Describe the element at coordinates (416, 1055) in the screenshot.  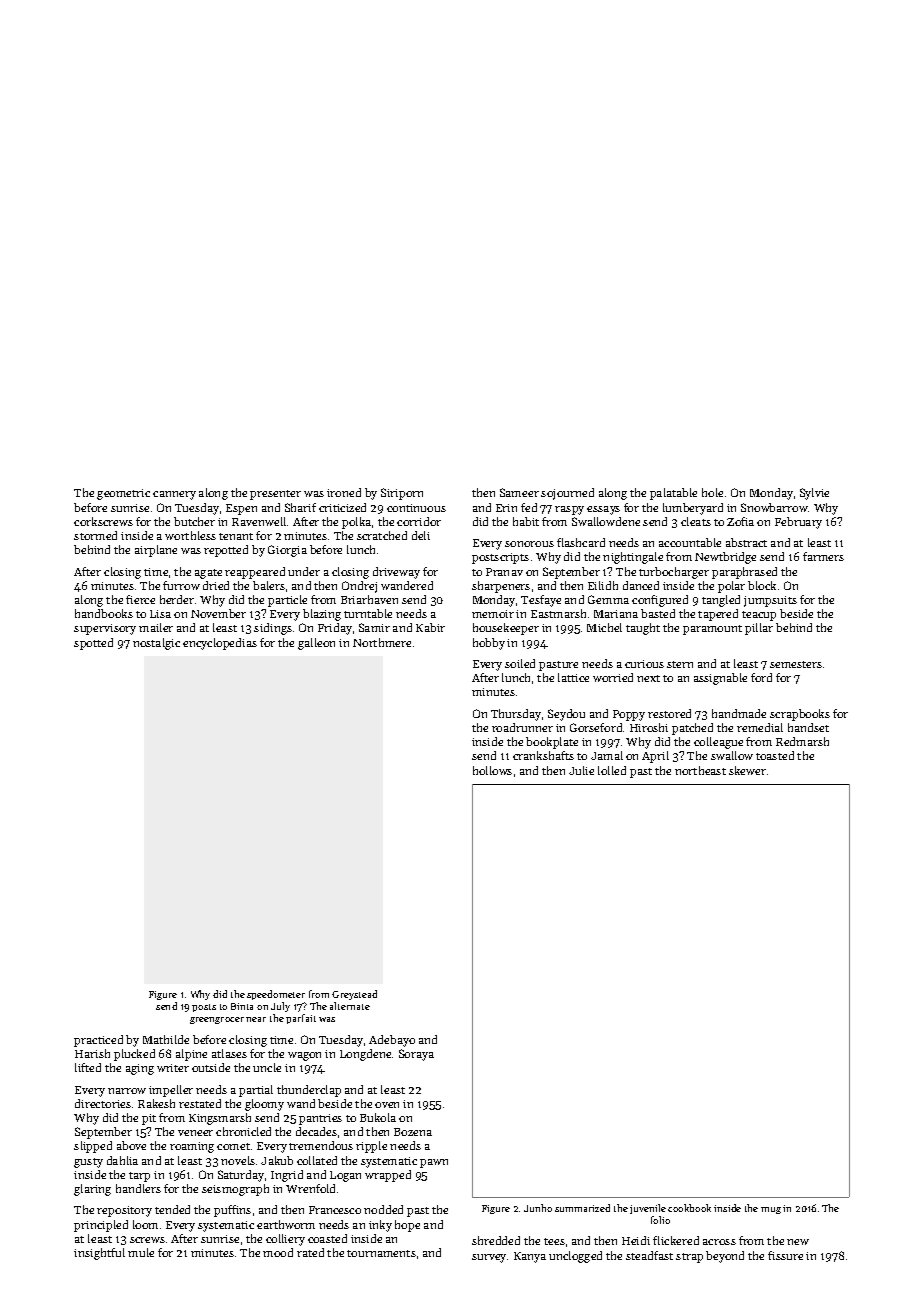
I see `Soraya` at that location.
